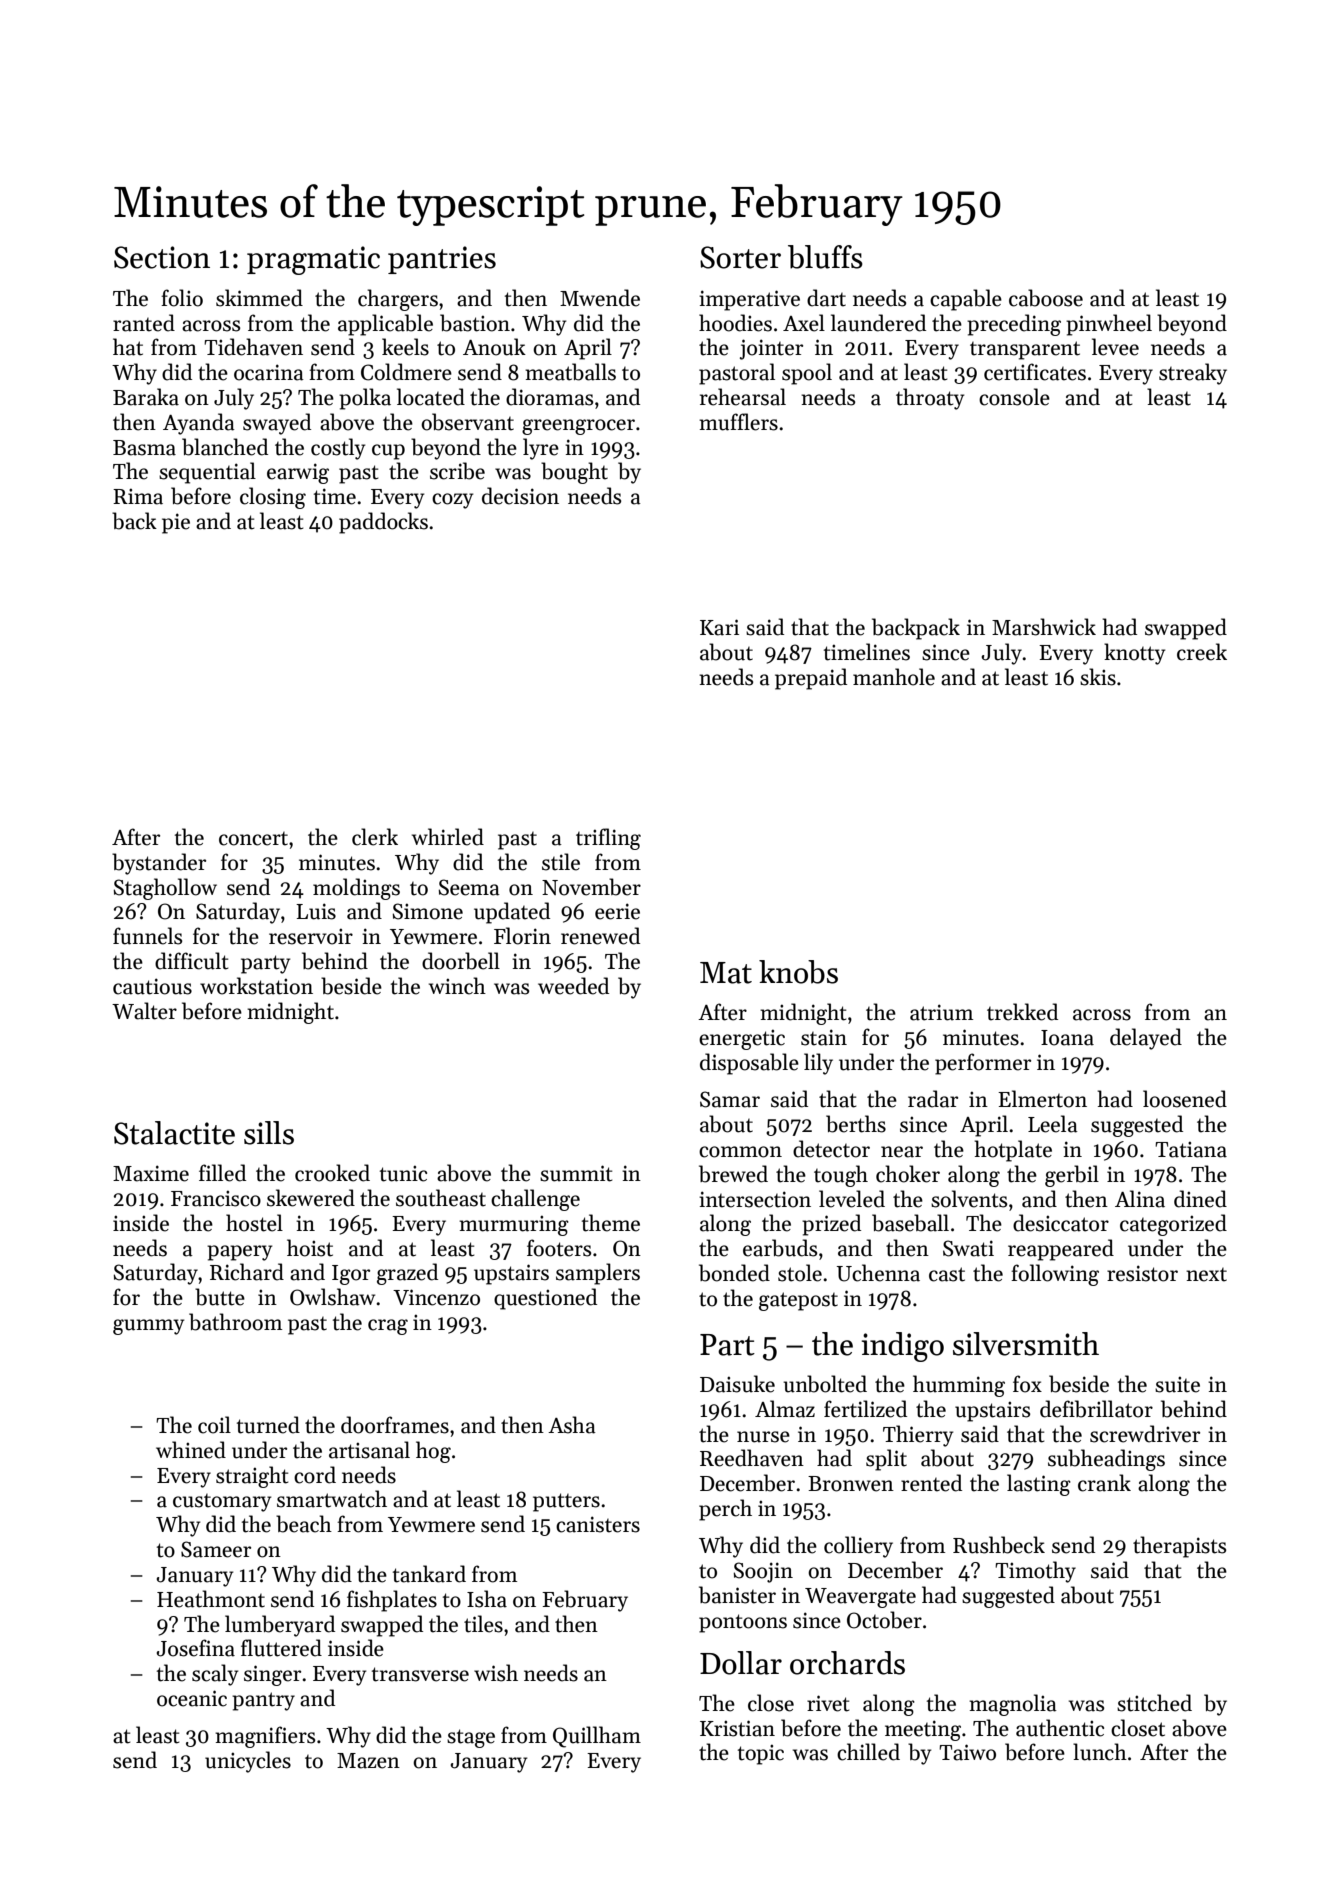 Image resolution: width=1340 pixels, height=1896 pixels. I want to click on choker, so click(908, 1174).
